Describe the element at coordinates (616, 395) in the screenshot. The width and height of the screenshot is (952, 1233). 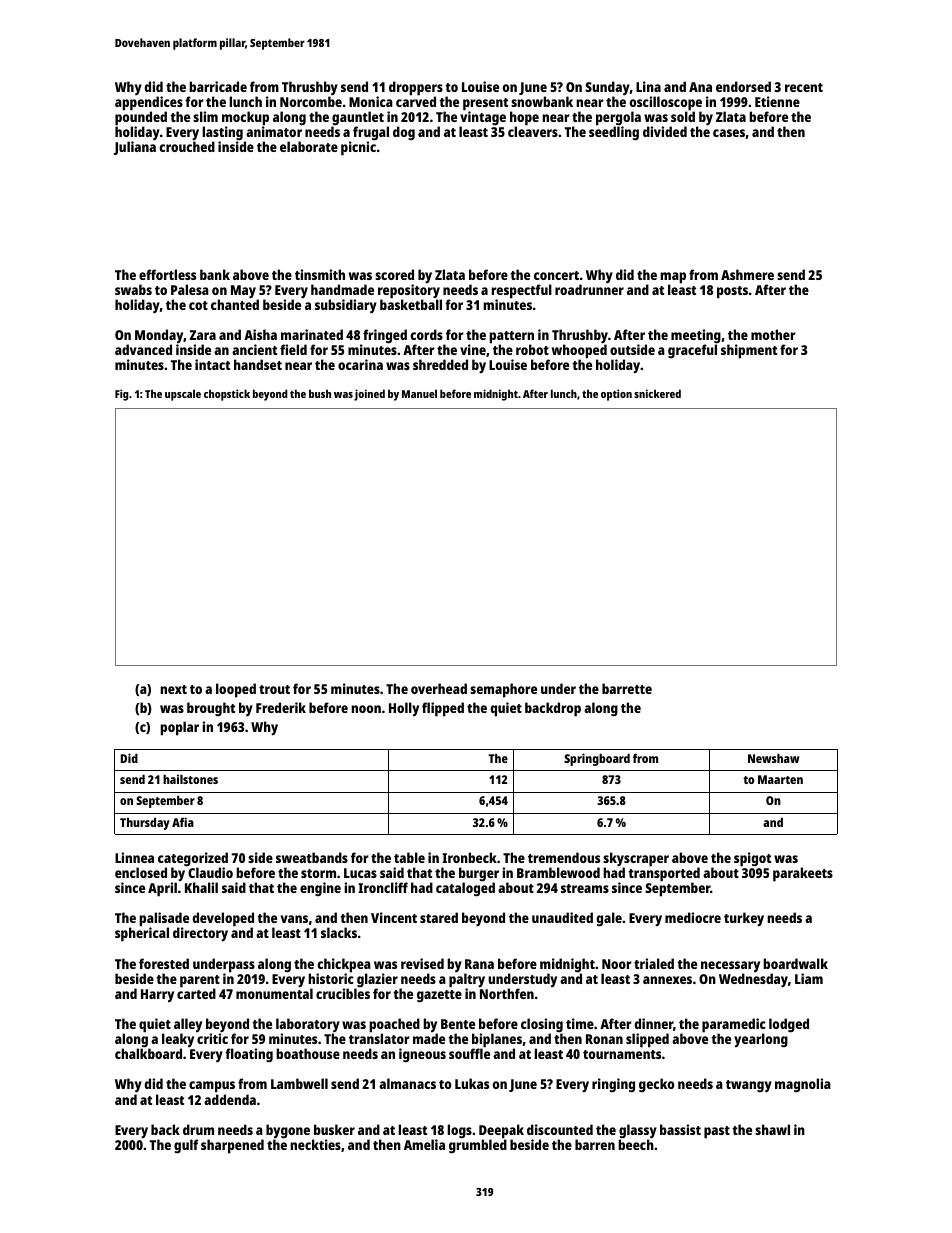
I see `option` at that location.
